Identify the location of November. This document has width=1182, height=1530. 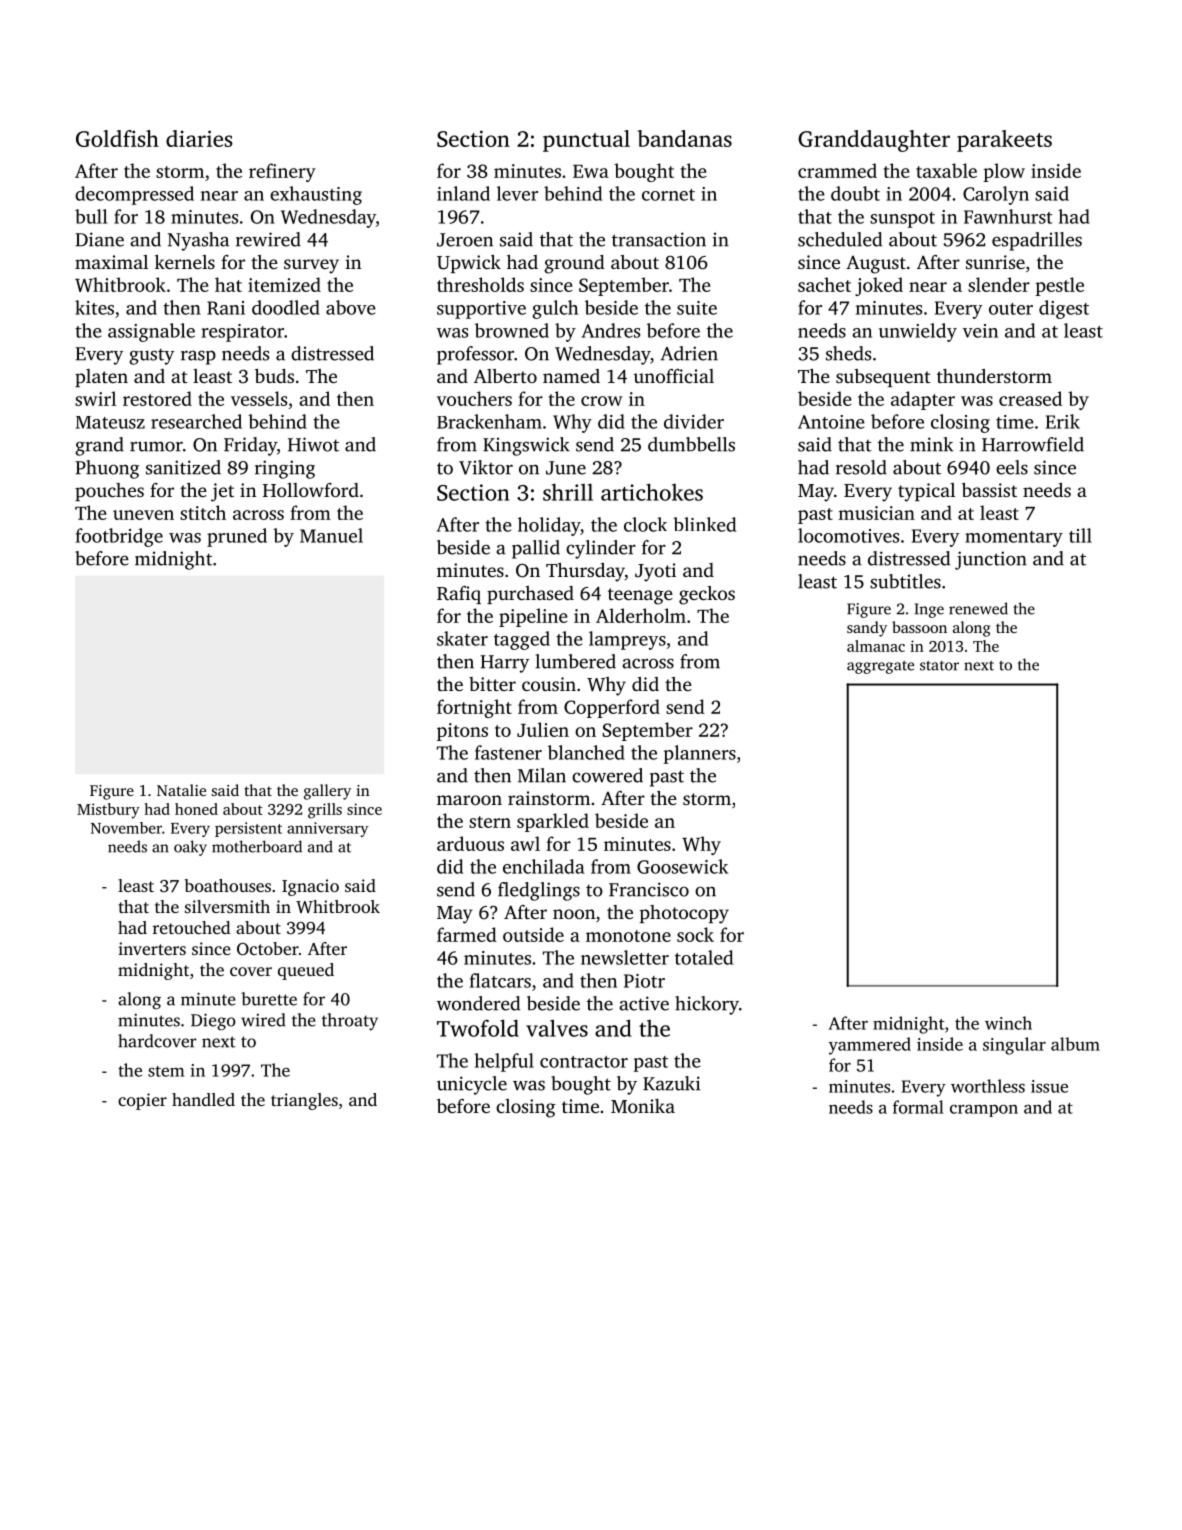
(126, 828).
